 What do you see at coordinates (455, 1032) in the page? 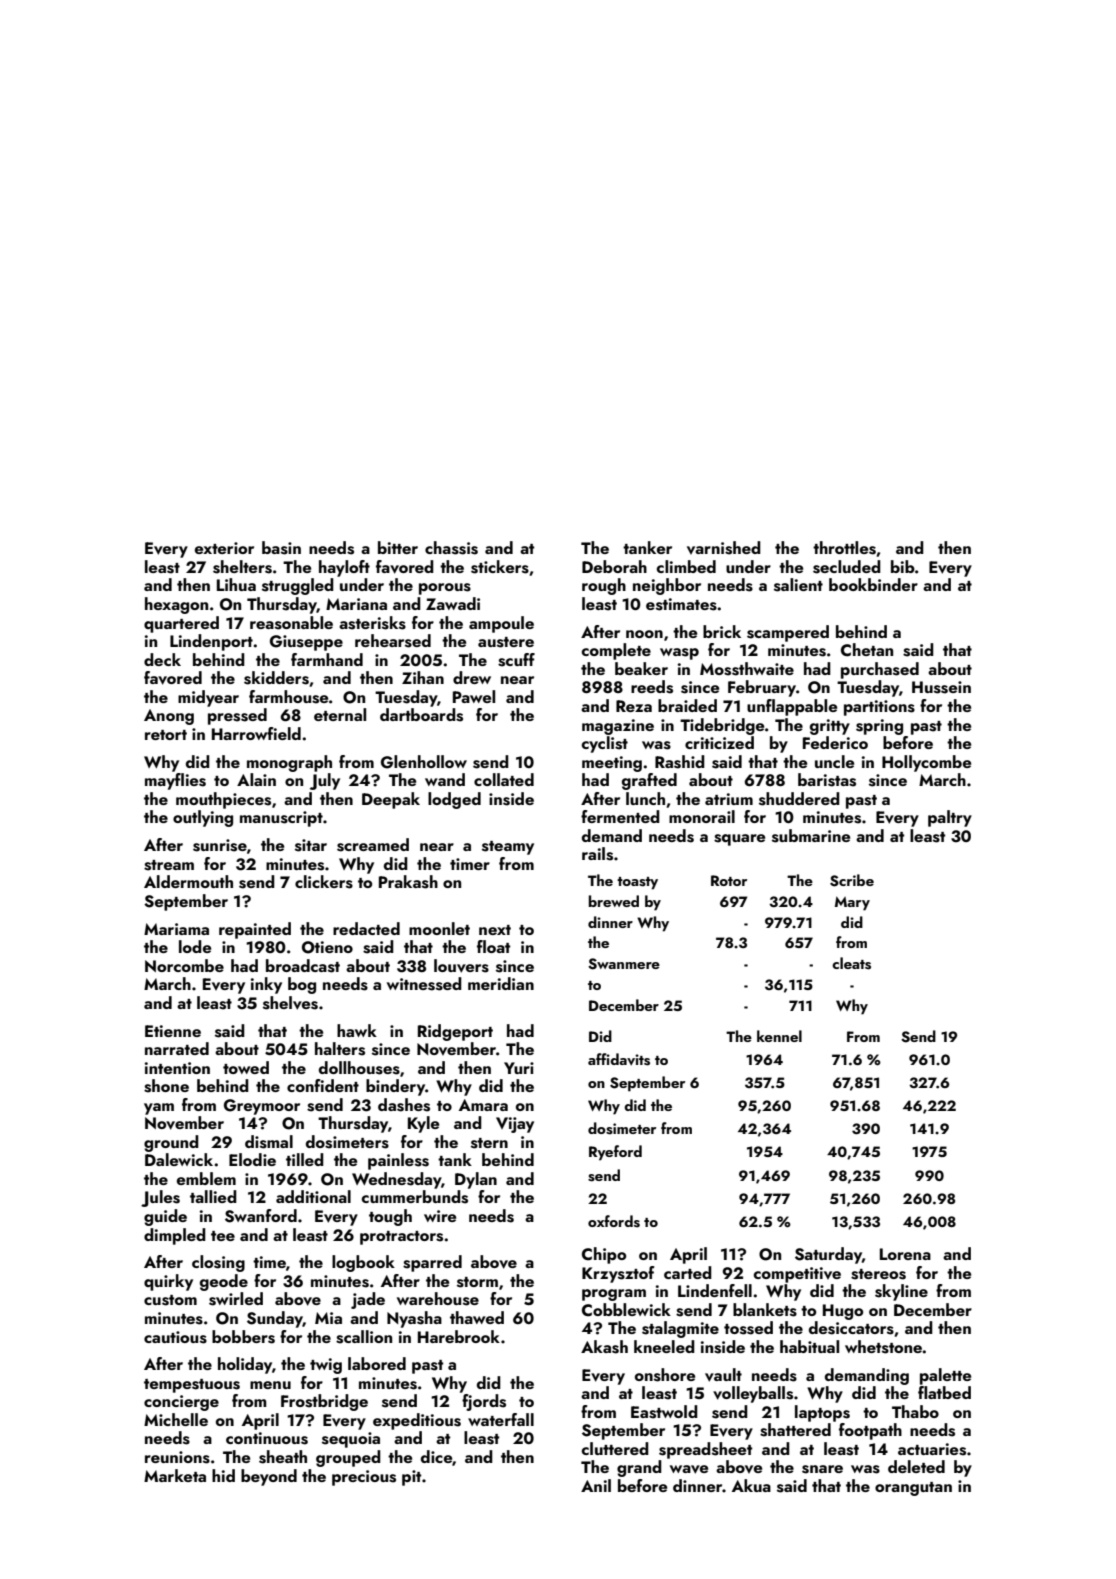
I see `Ridgeport` at bounding box center [455, 1032].
